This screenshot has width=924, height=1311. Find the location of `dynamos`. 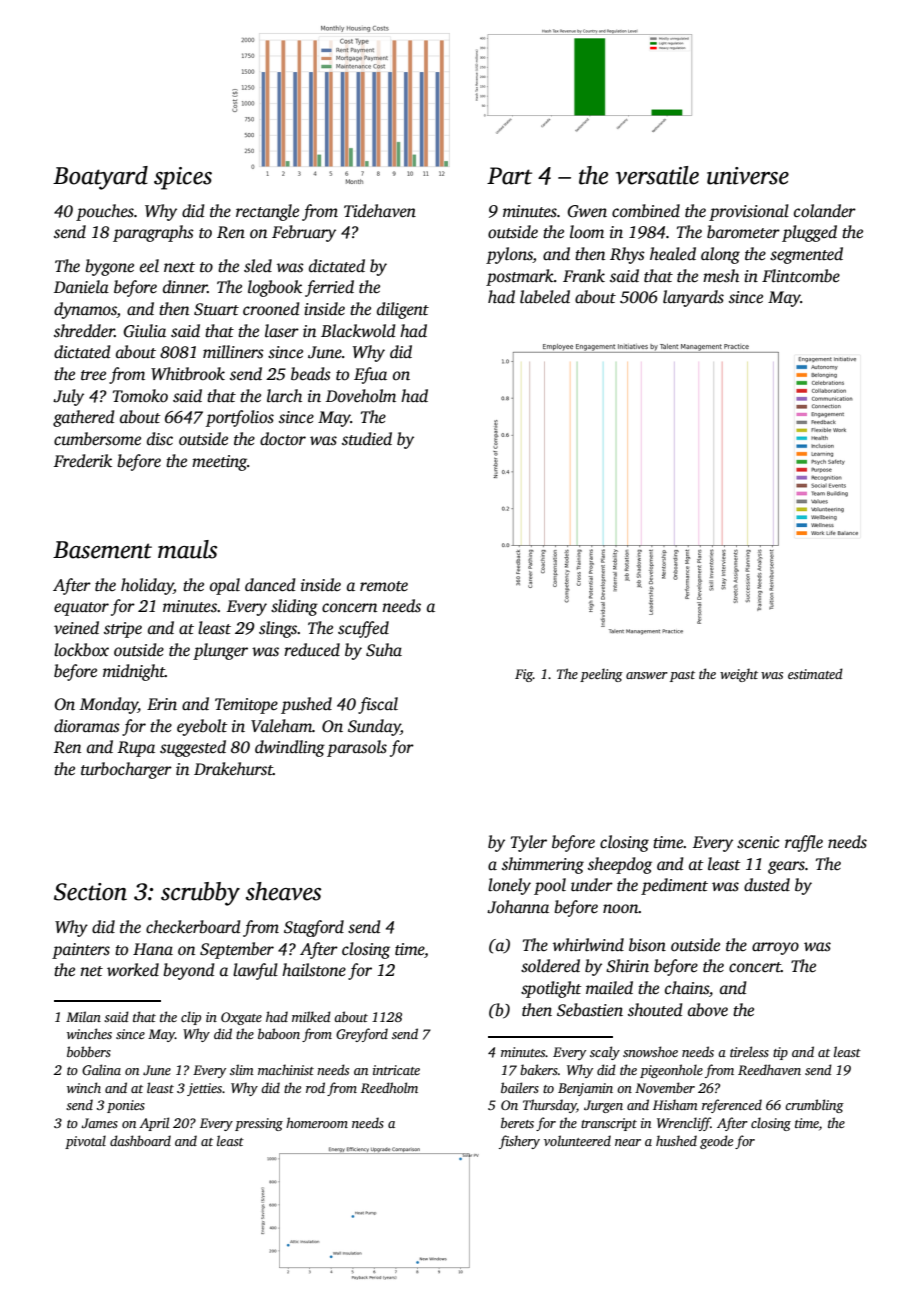

dynamos is located at coordinates (85, 310).
